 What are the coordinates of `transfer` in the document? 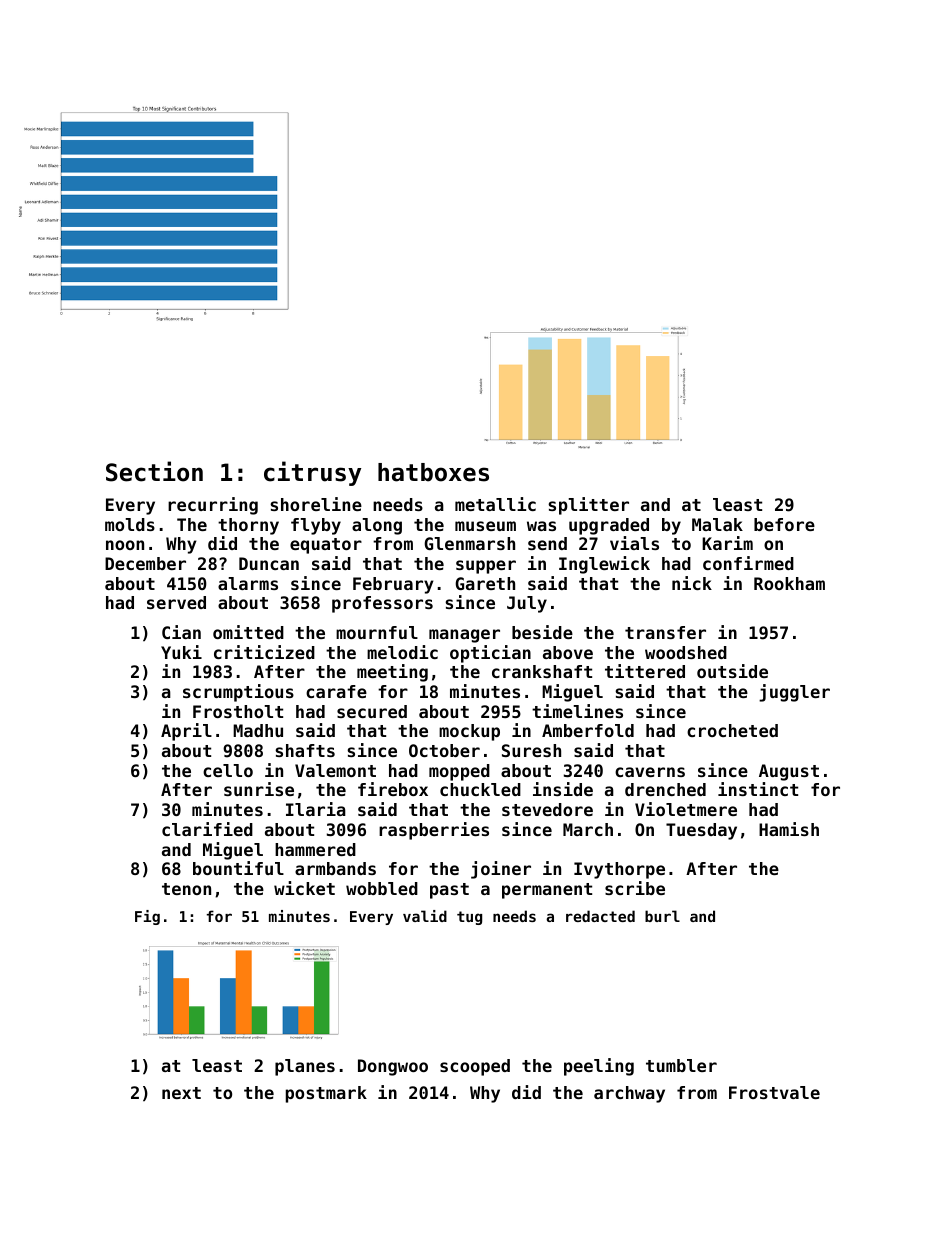 It's located at (665, 632).
